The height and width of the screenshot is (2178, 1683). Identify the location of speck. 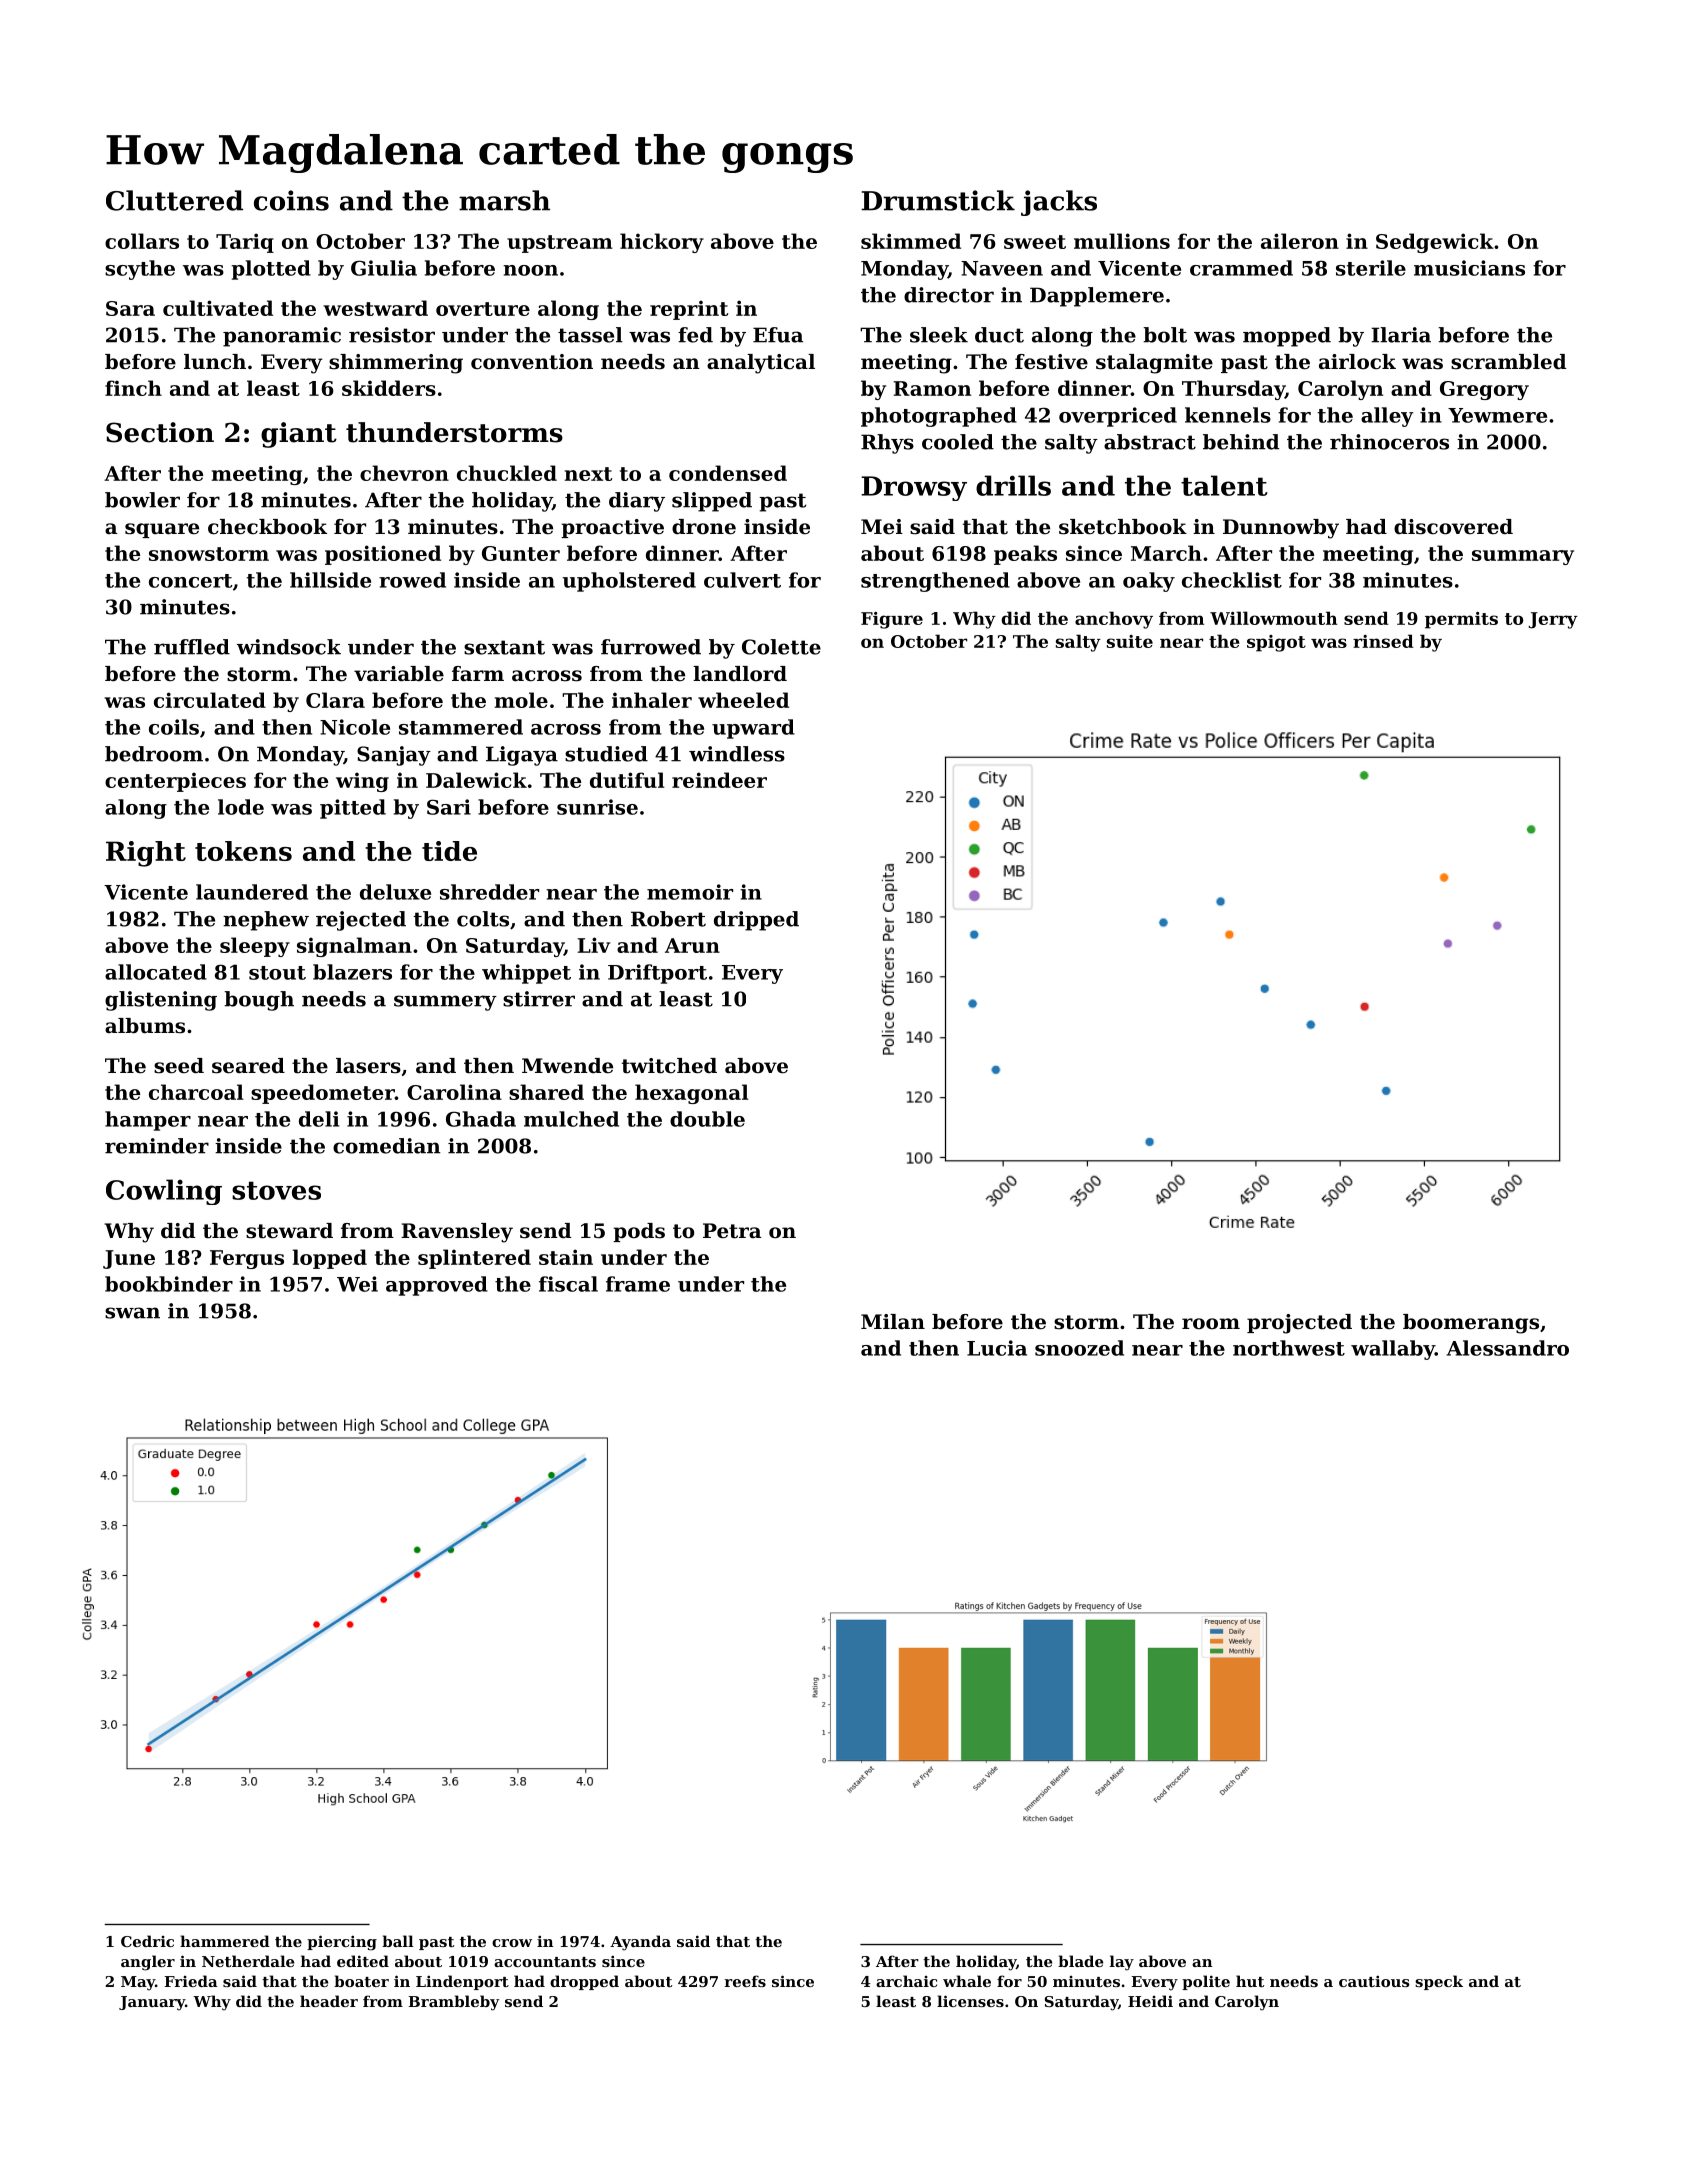
(1439, 1982).
